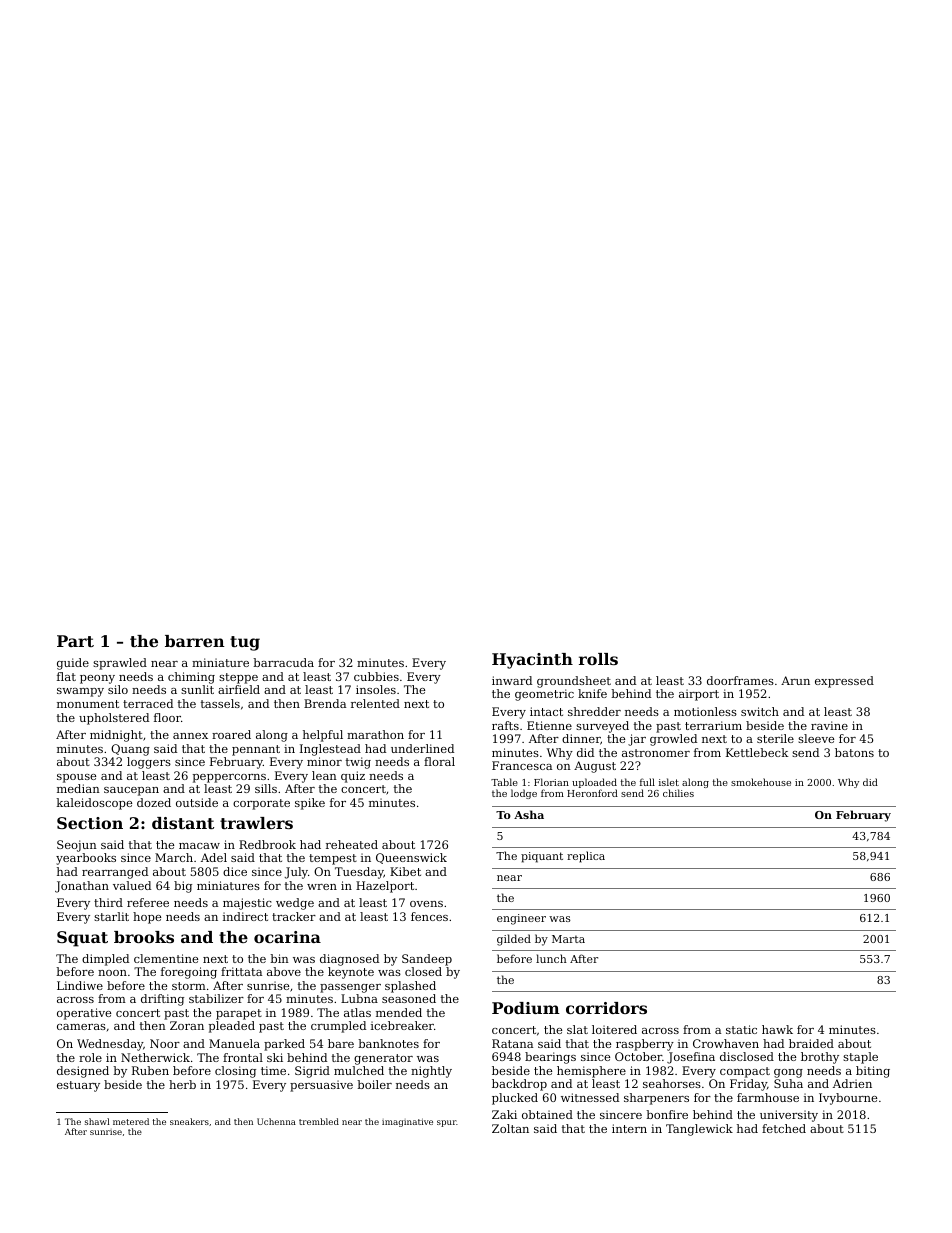 The width and height of the page is (952, 1233). I want to click on floral, so click(439, 761).
